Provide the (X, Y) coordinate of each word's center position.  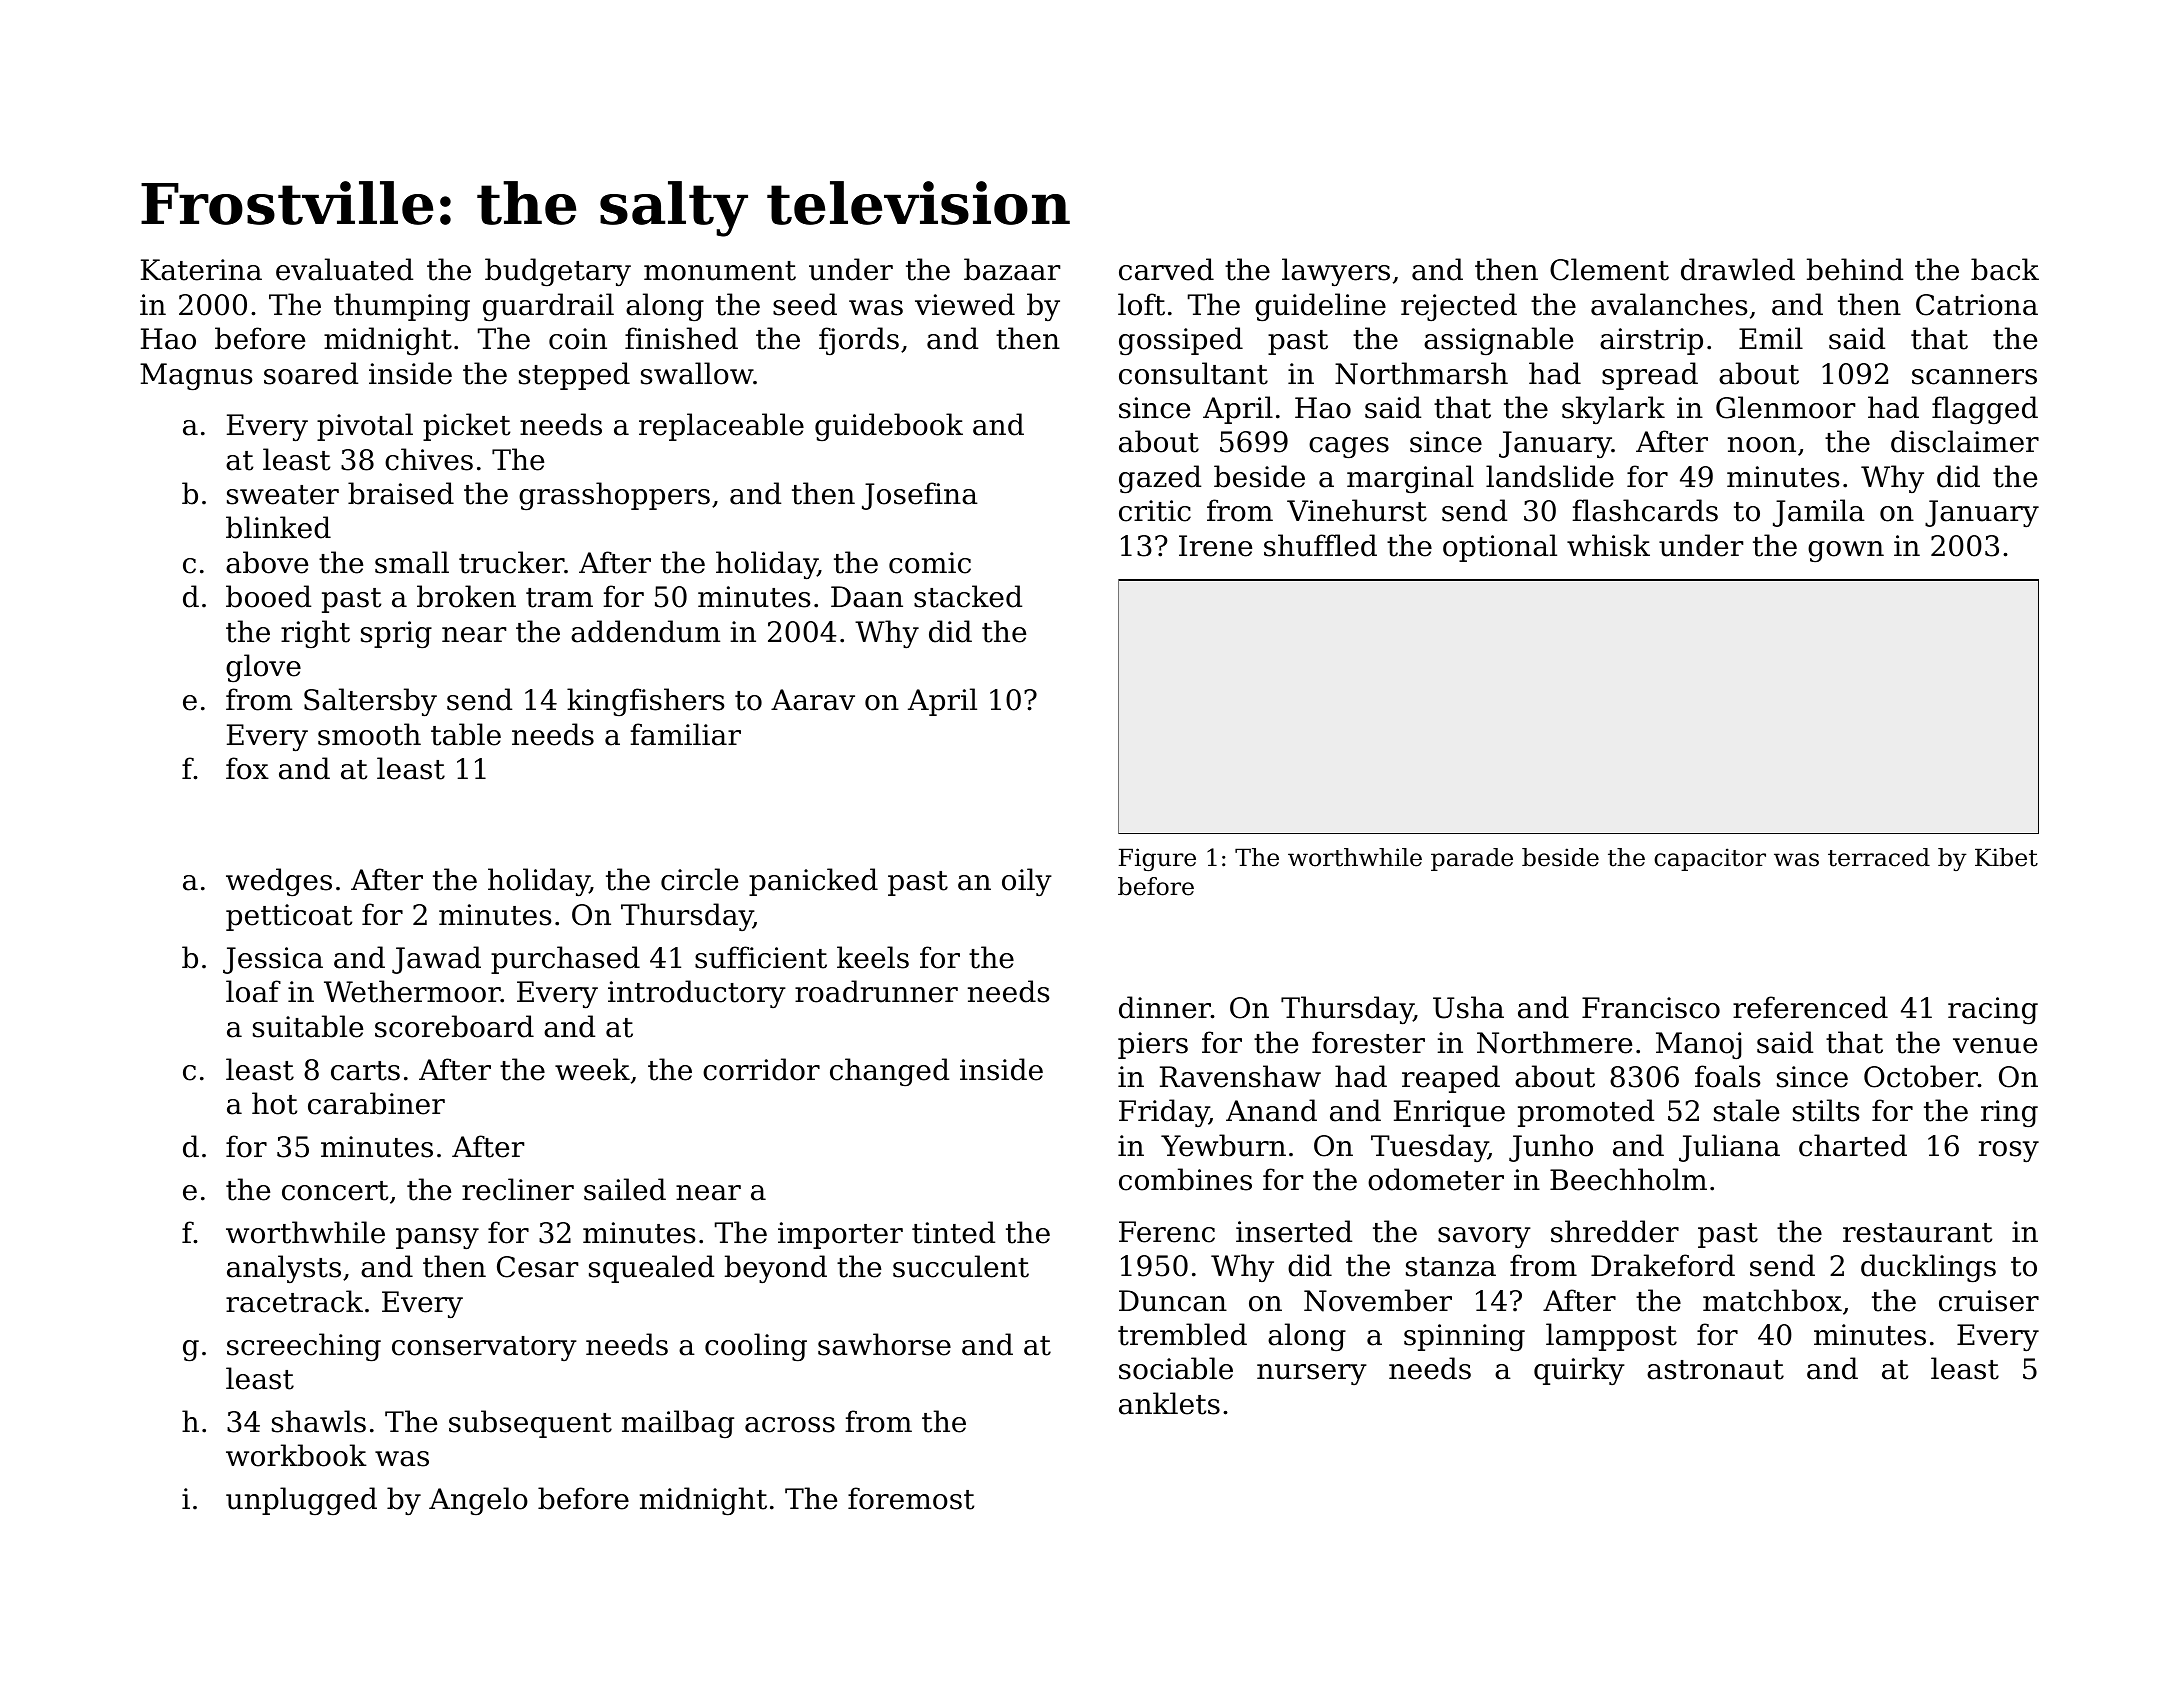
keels (873, 957)
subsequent (530, 1424)
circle (699, 879)
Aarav (813, 700)
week (592, 1069)
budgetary (558, 272)
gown (1846, 551)
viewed (965, 304)
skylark (1613, 410)
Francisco (1651, 1008)
